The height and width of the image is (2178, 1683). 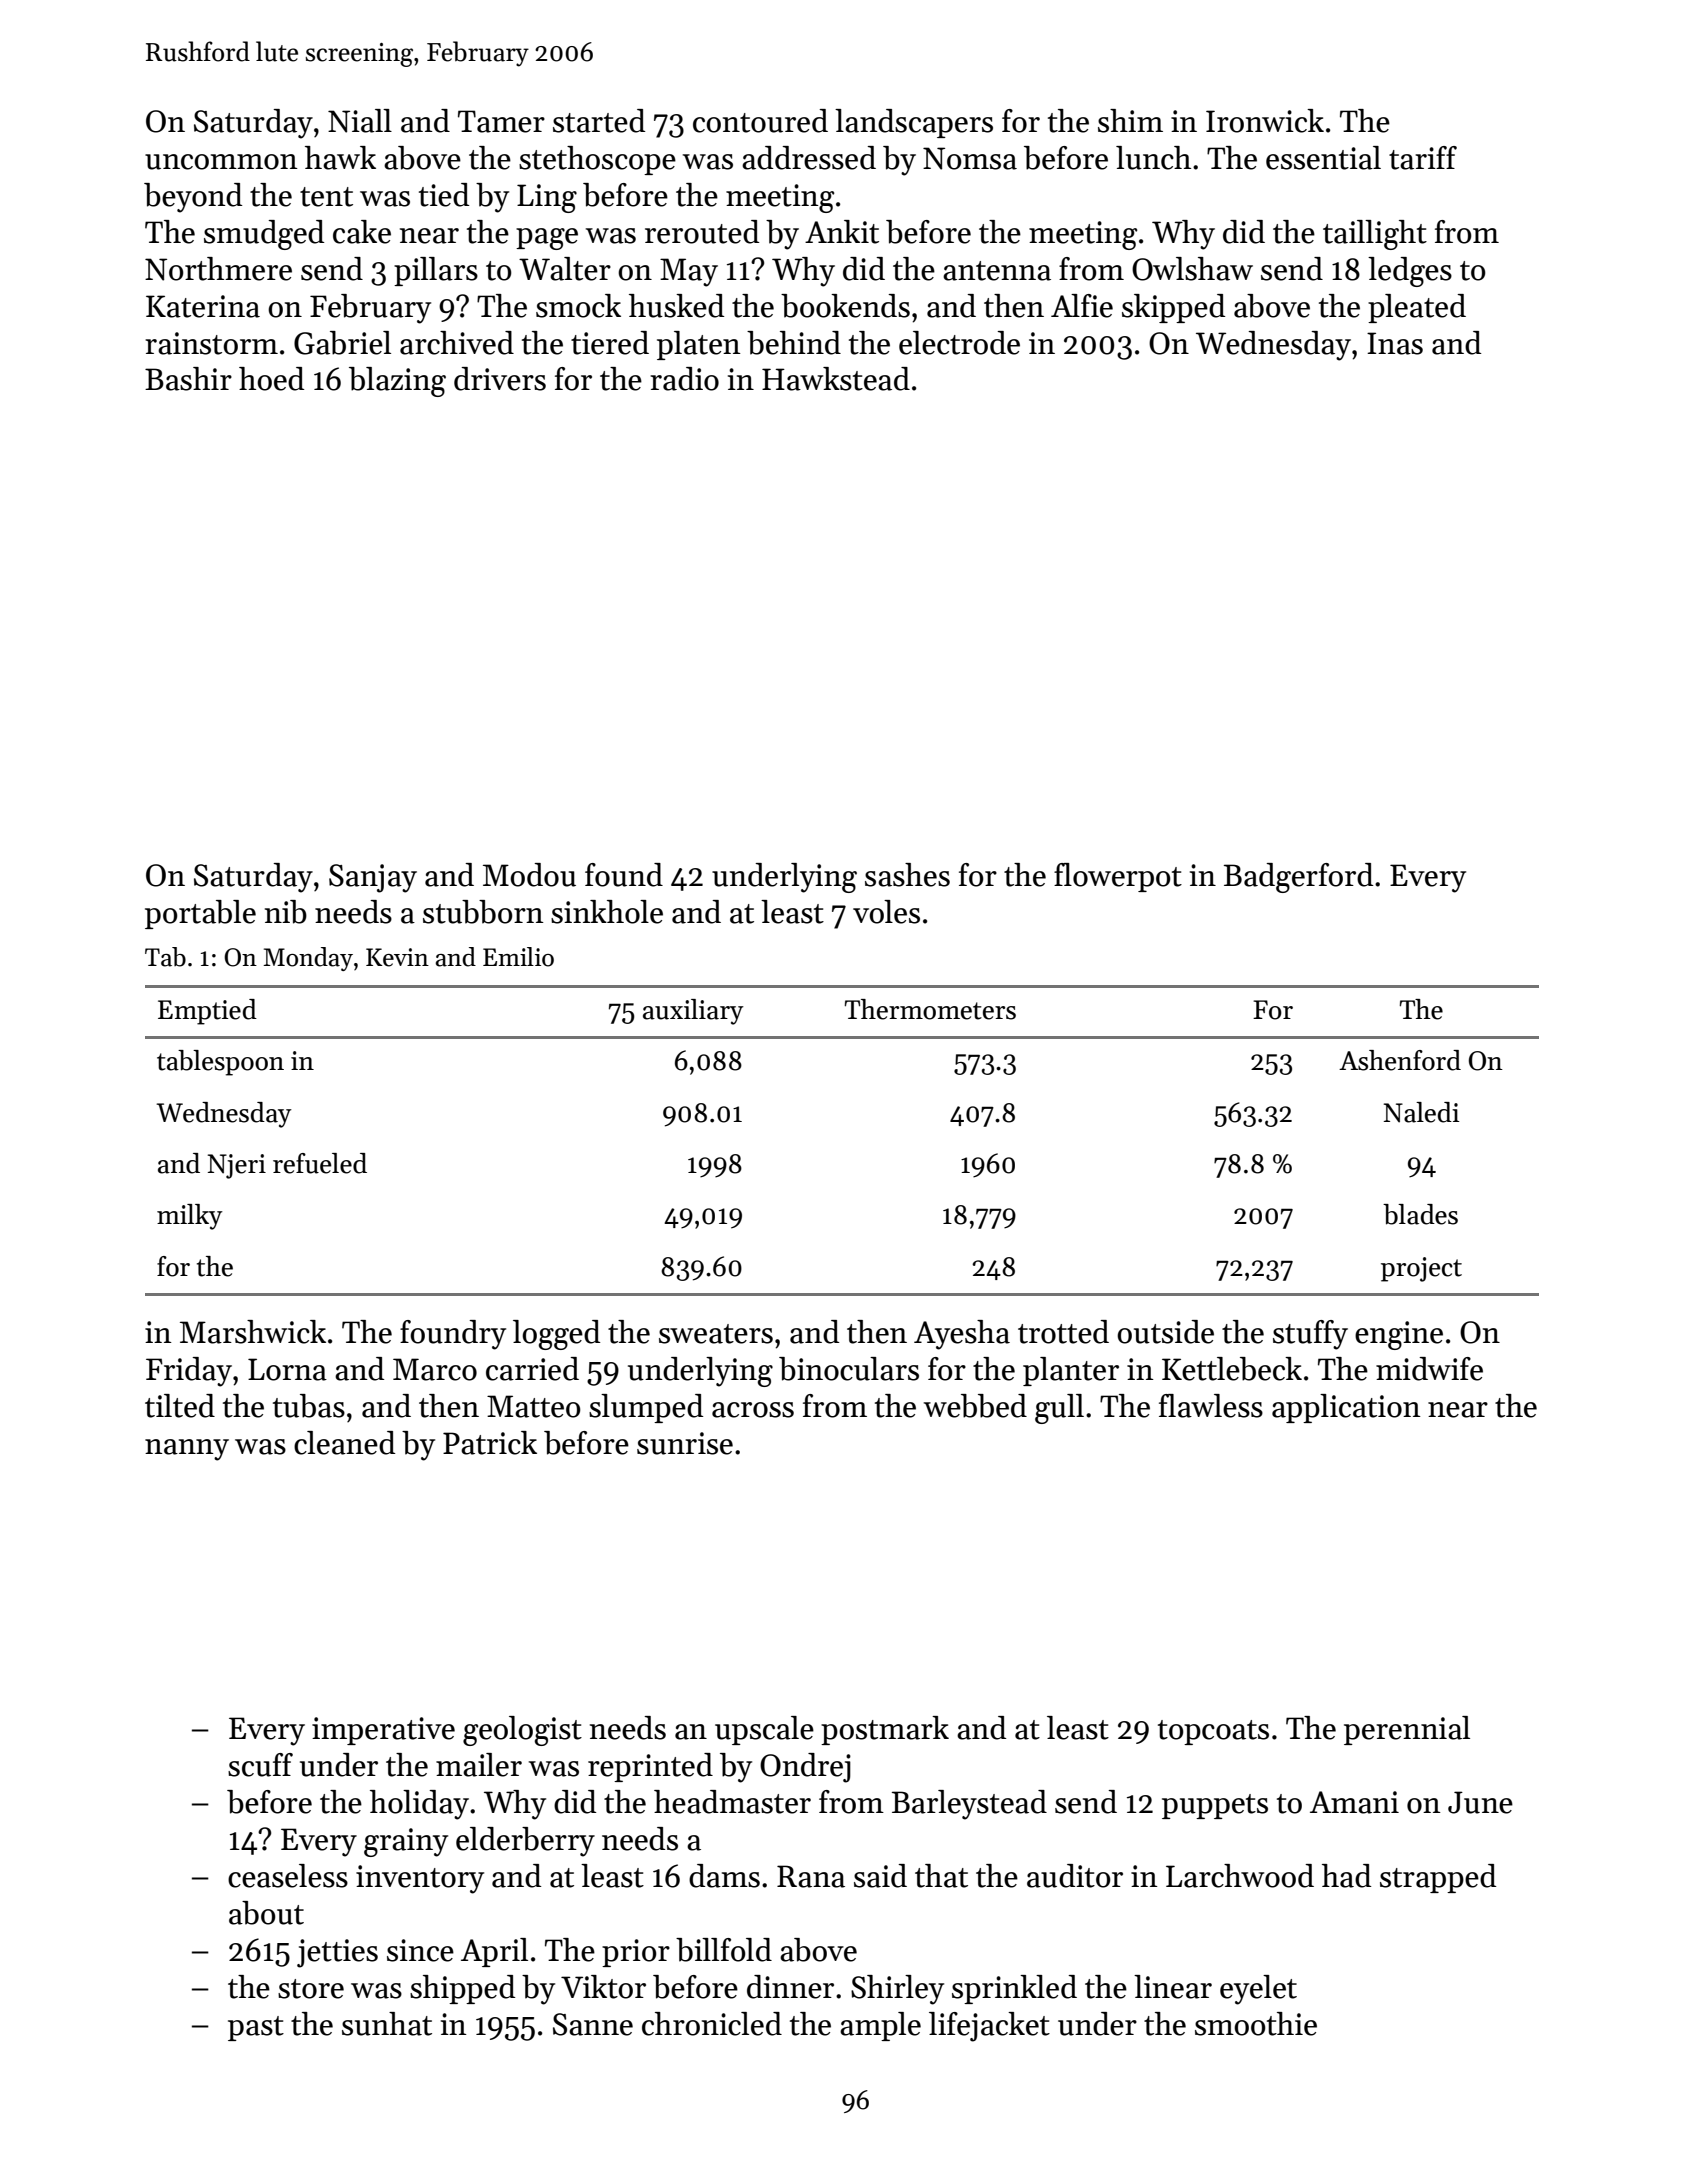 I want to click on landscapers, so click(x=914, y=123).
